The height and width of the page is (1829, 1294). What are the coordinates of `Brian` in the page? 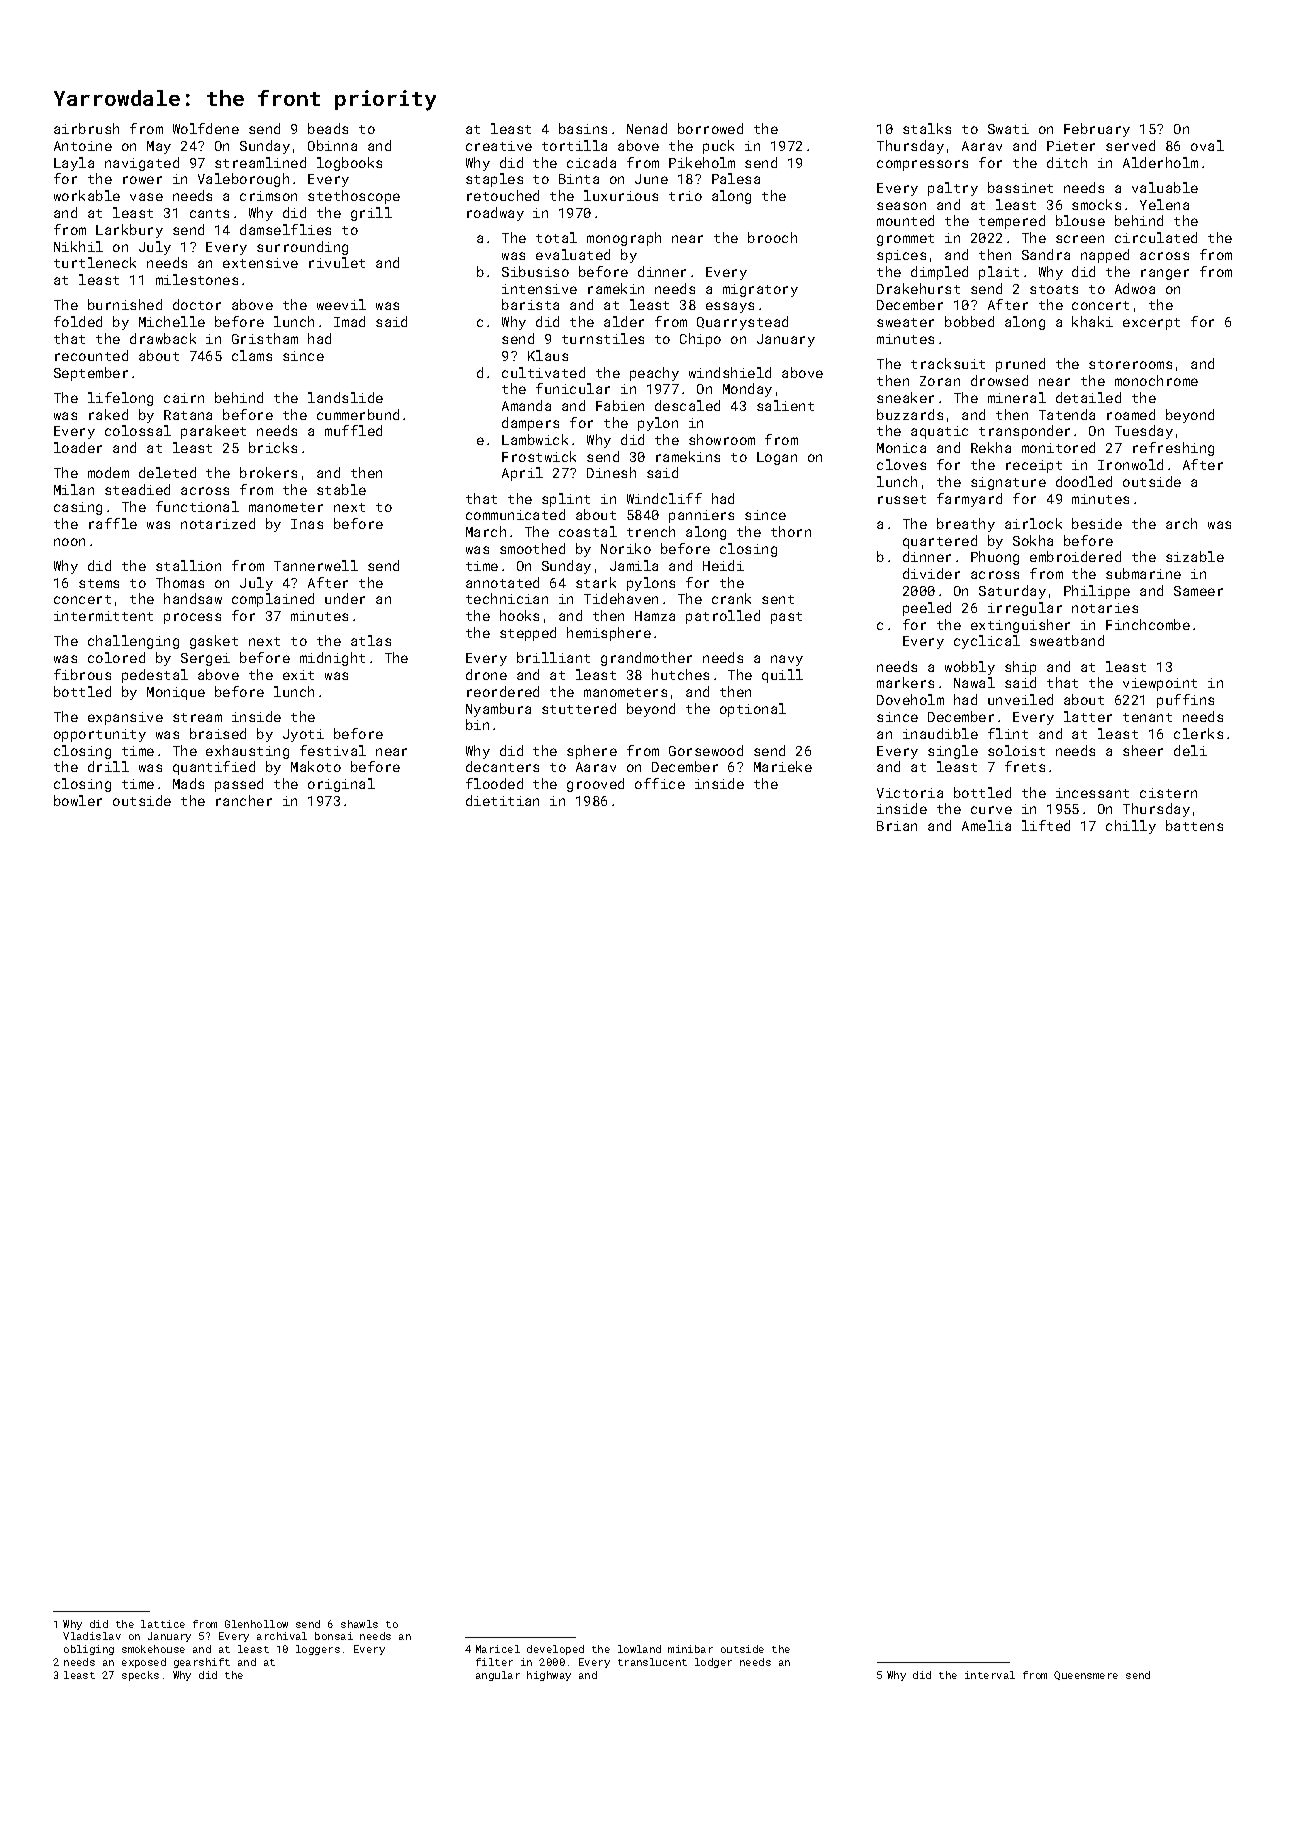 It's located at (897, 826).
